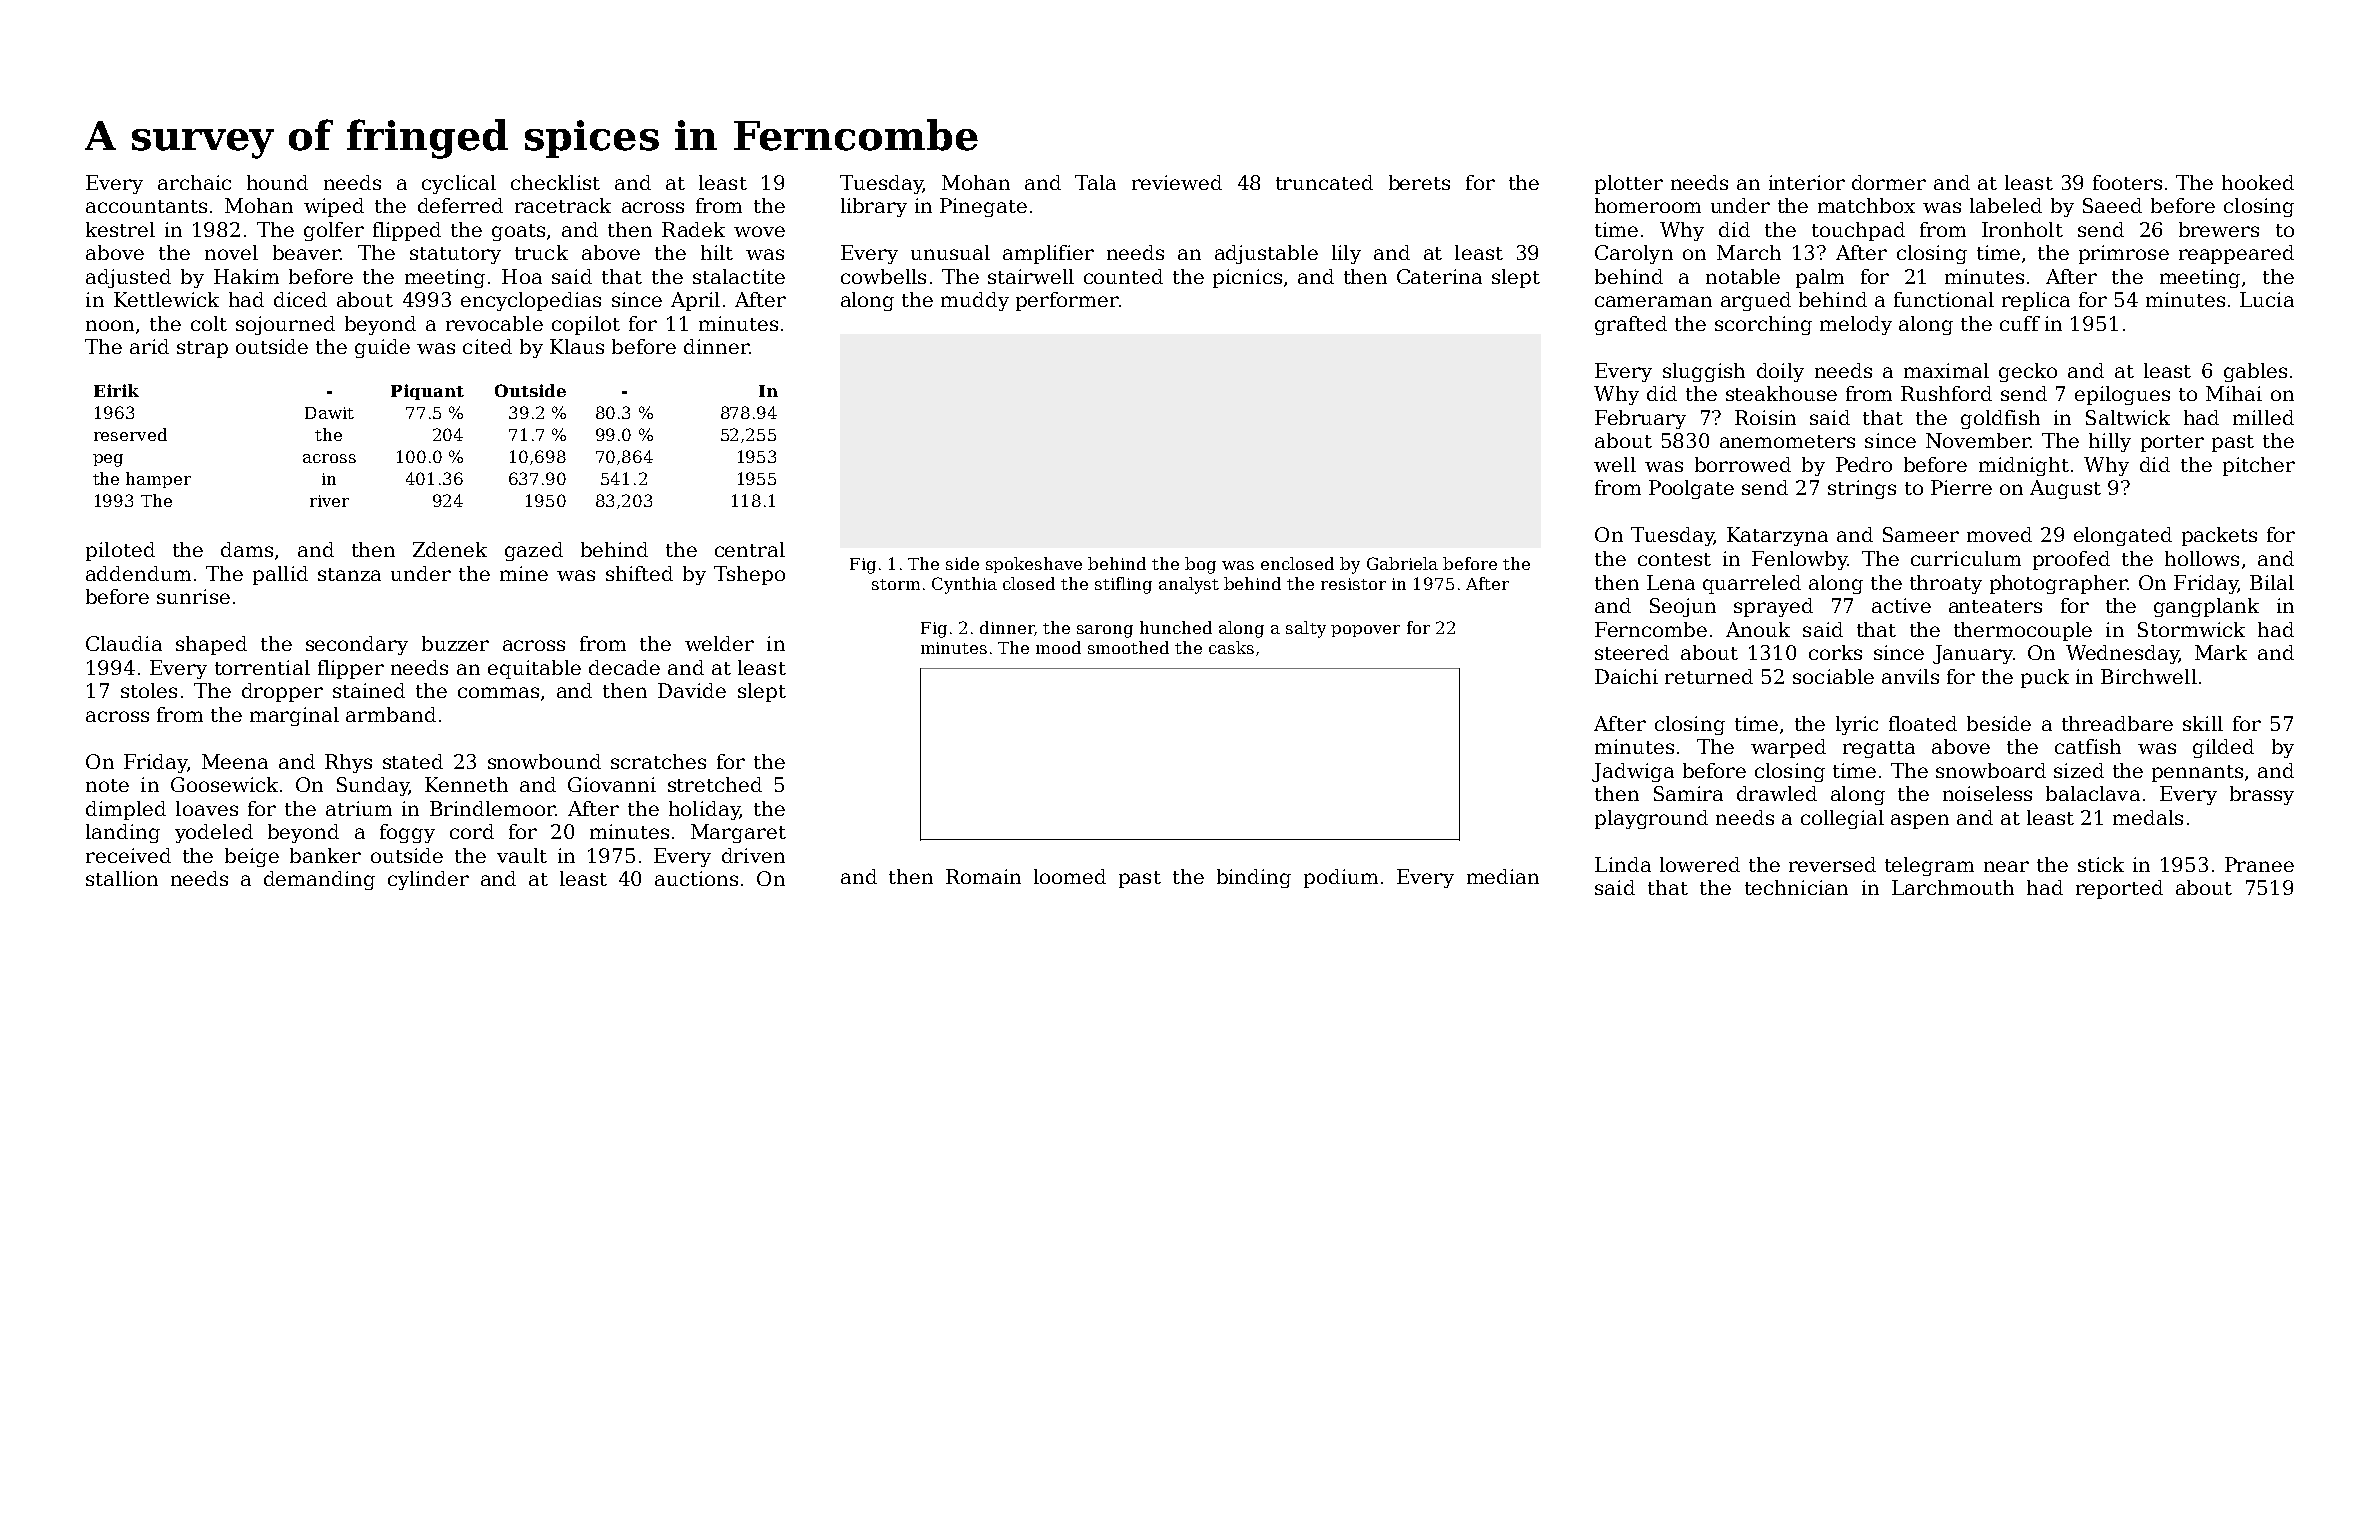  I want to click on porter, so click(2172, 443).
